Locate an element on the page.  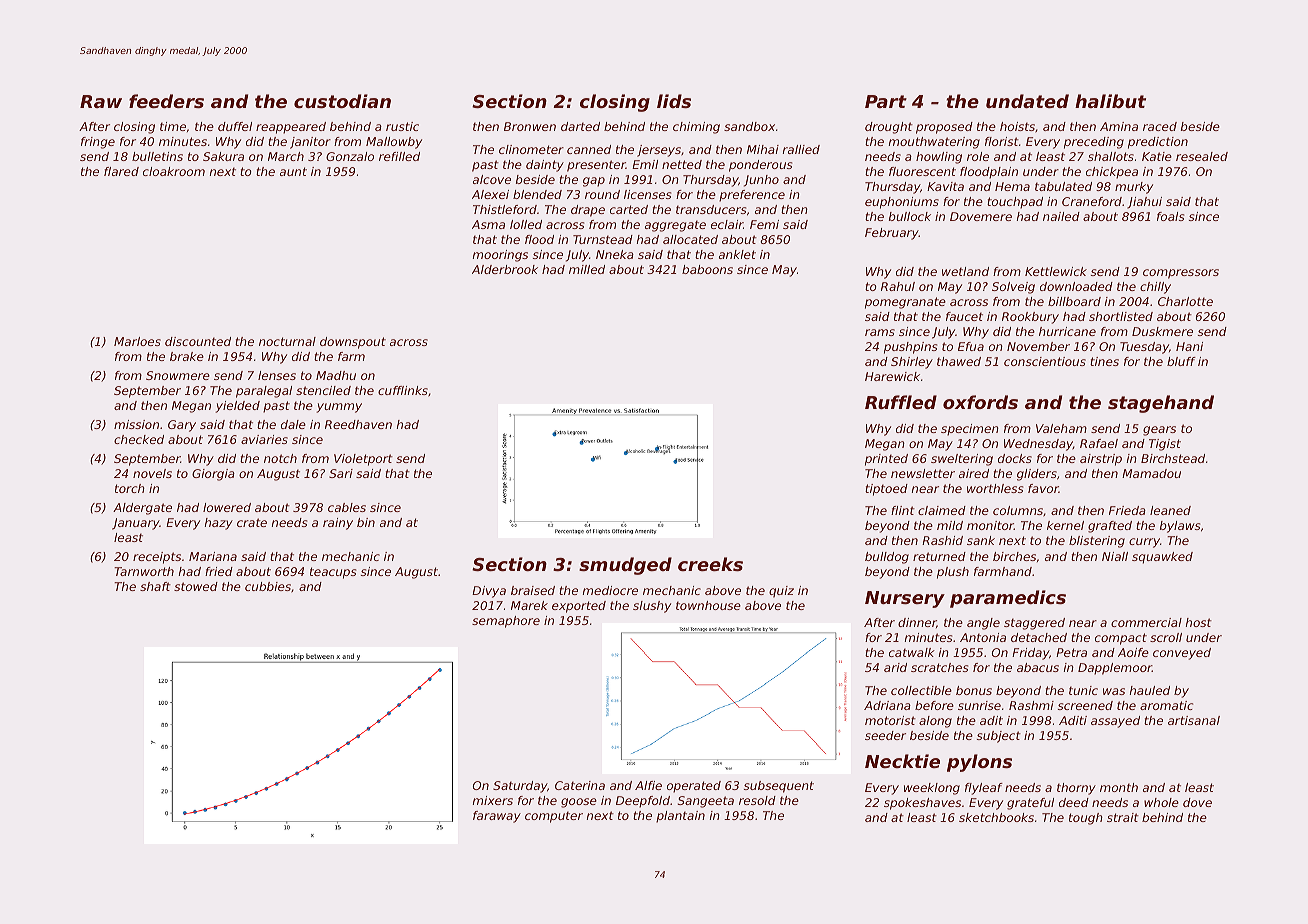
foals is located at coordinates (1170, 216).
